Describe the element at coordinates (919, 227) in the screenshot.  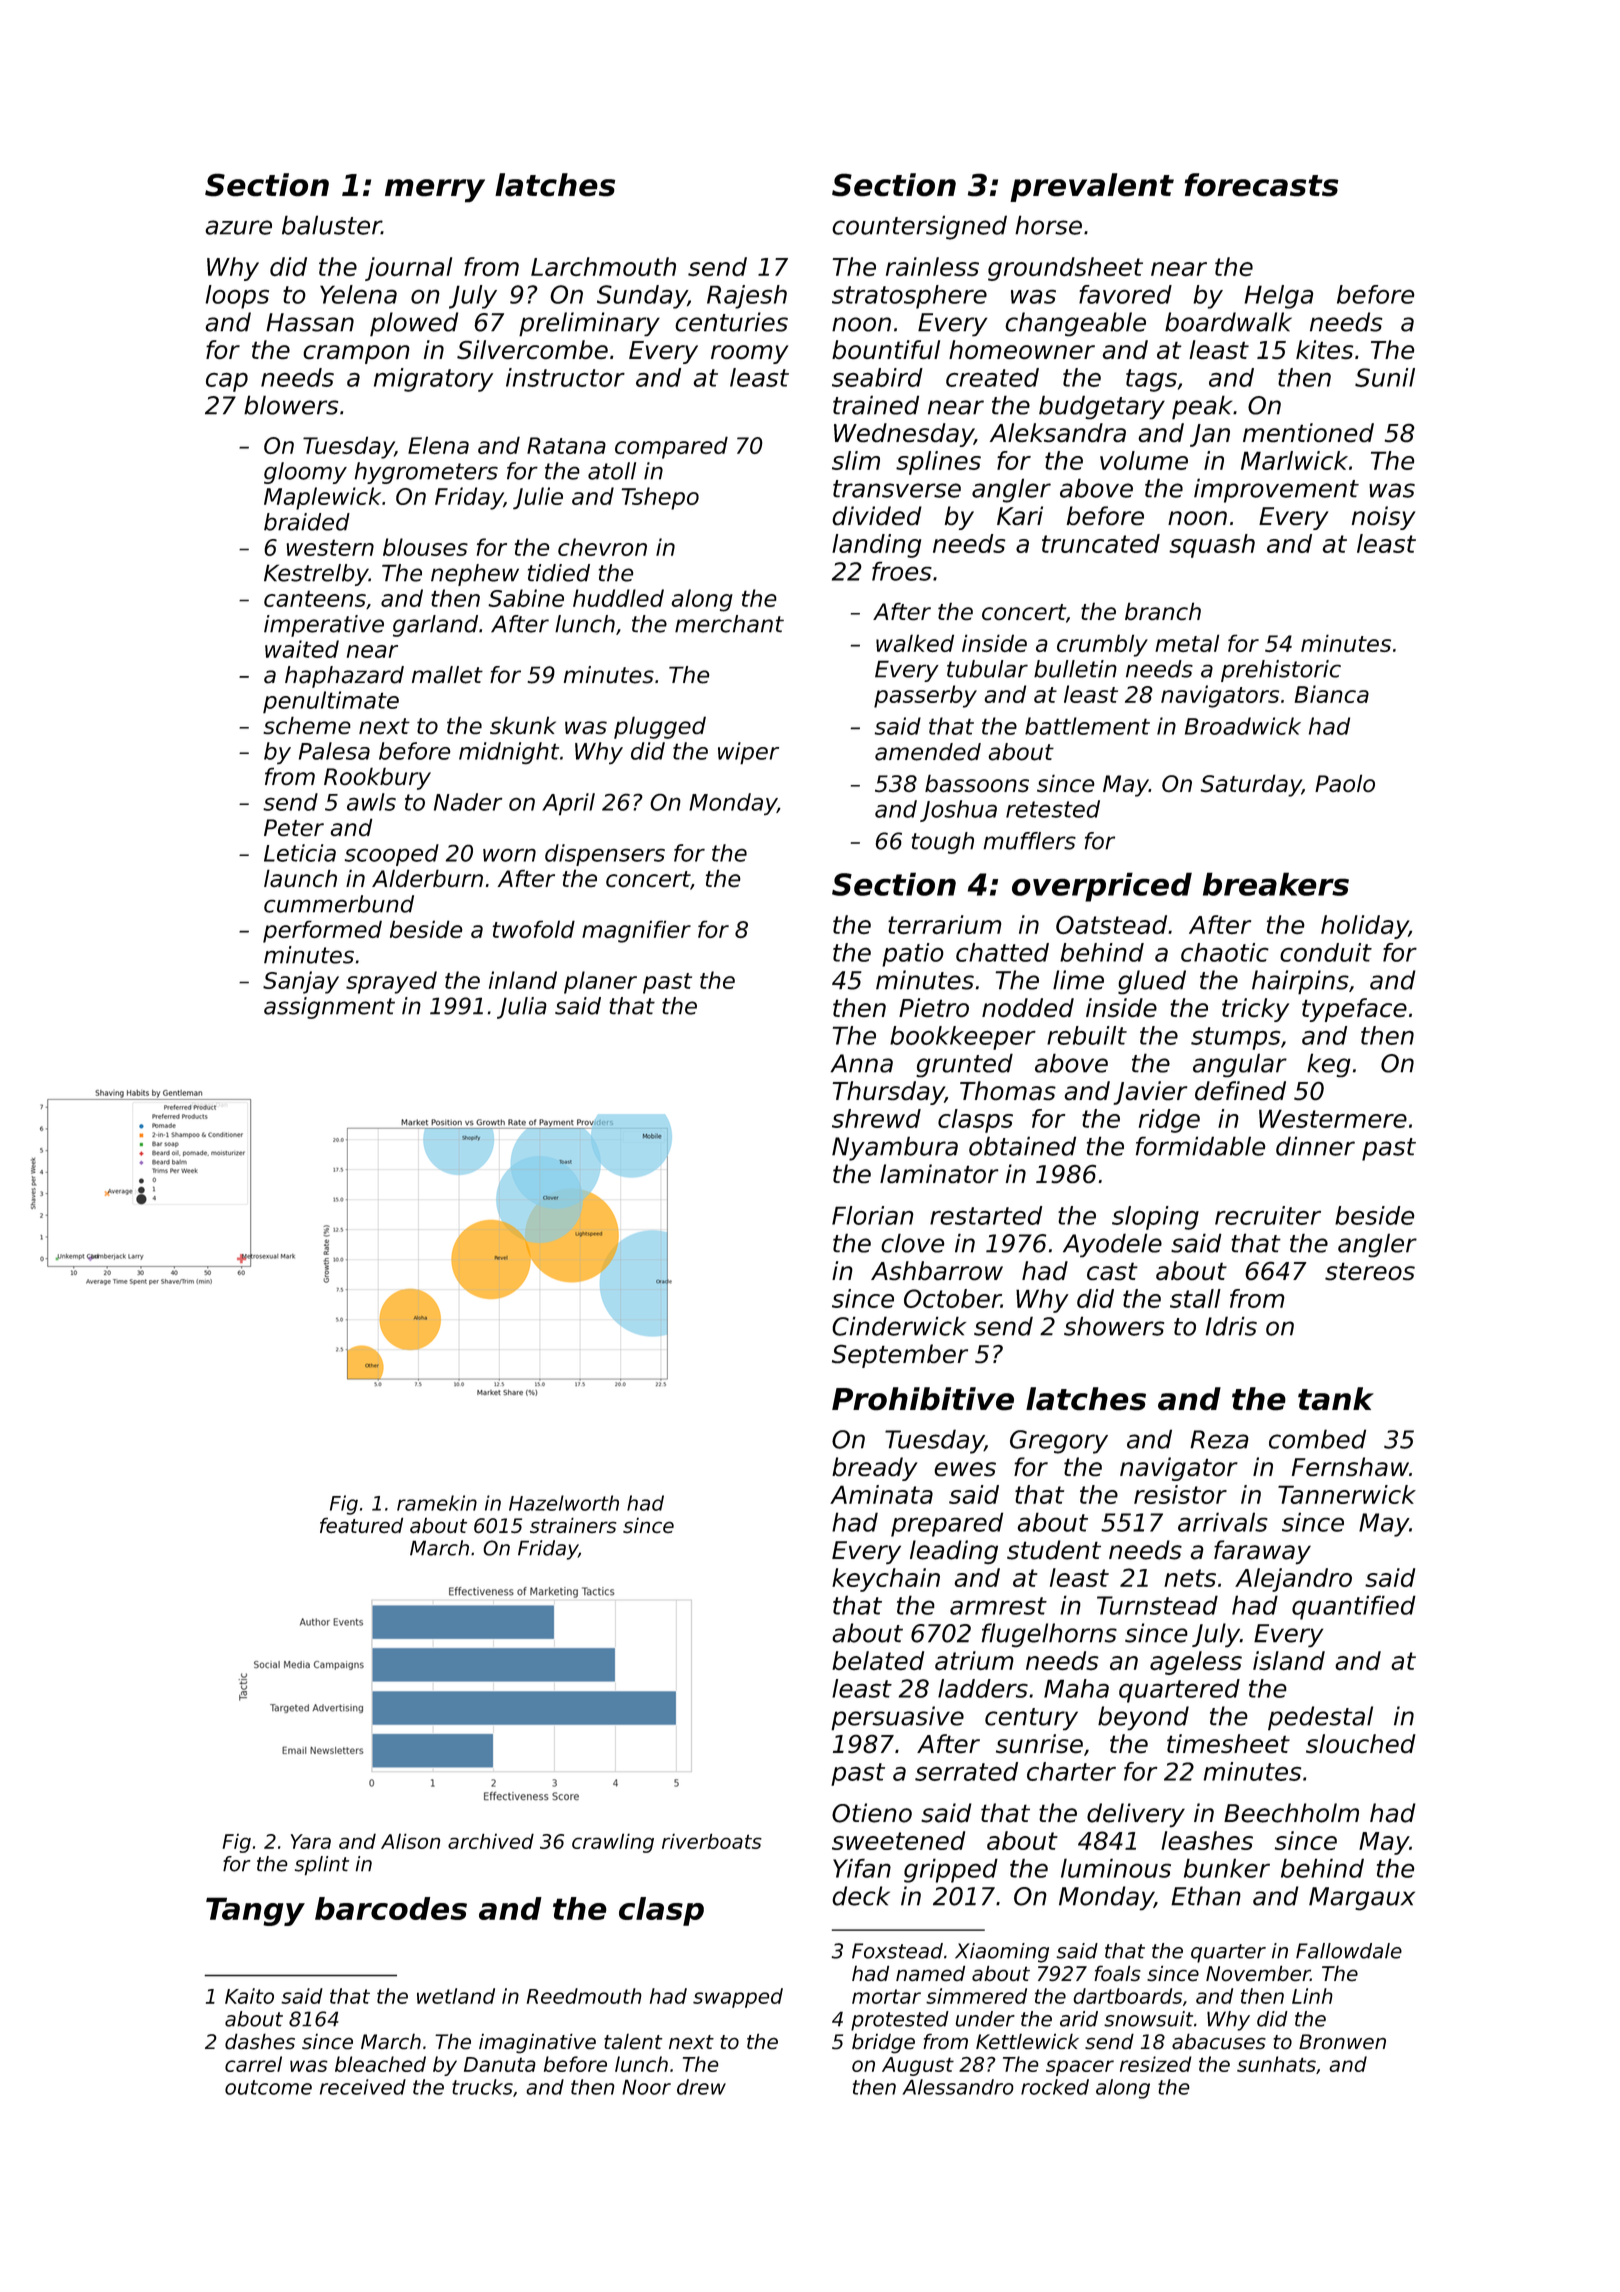
I see `countersigned` at that location.
